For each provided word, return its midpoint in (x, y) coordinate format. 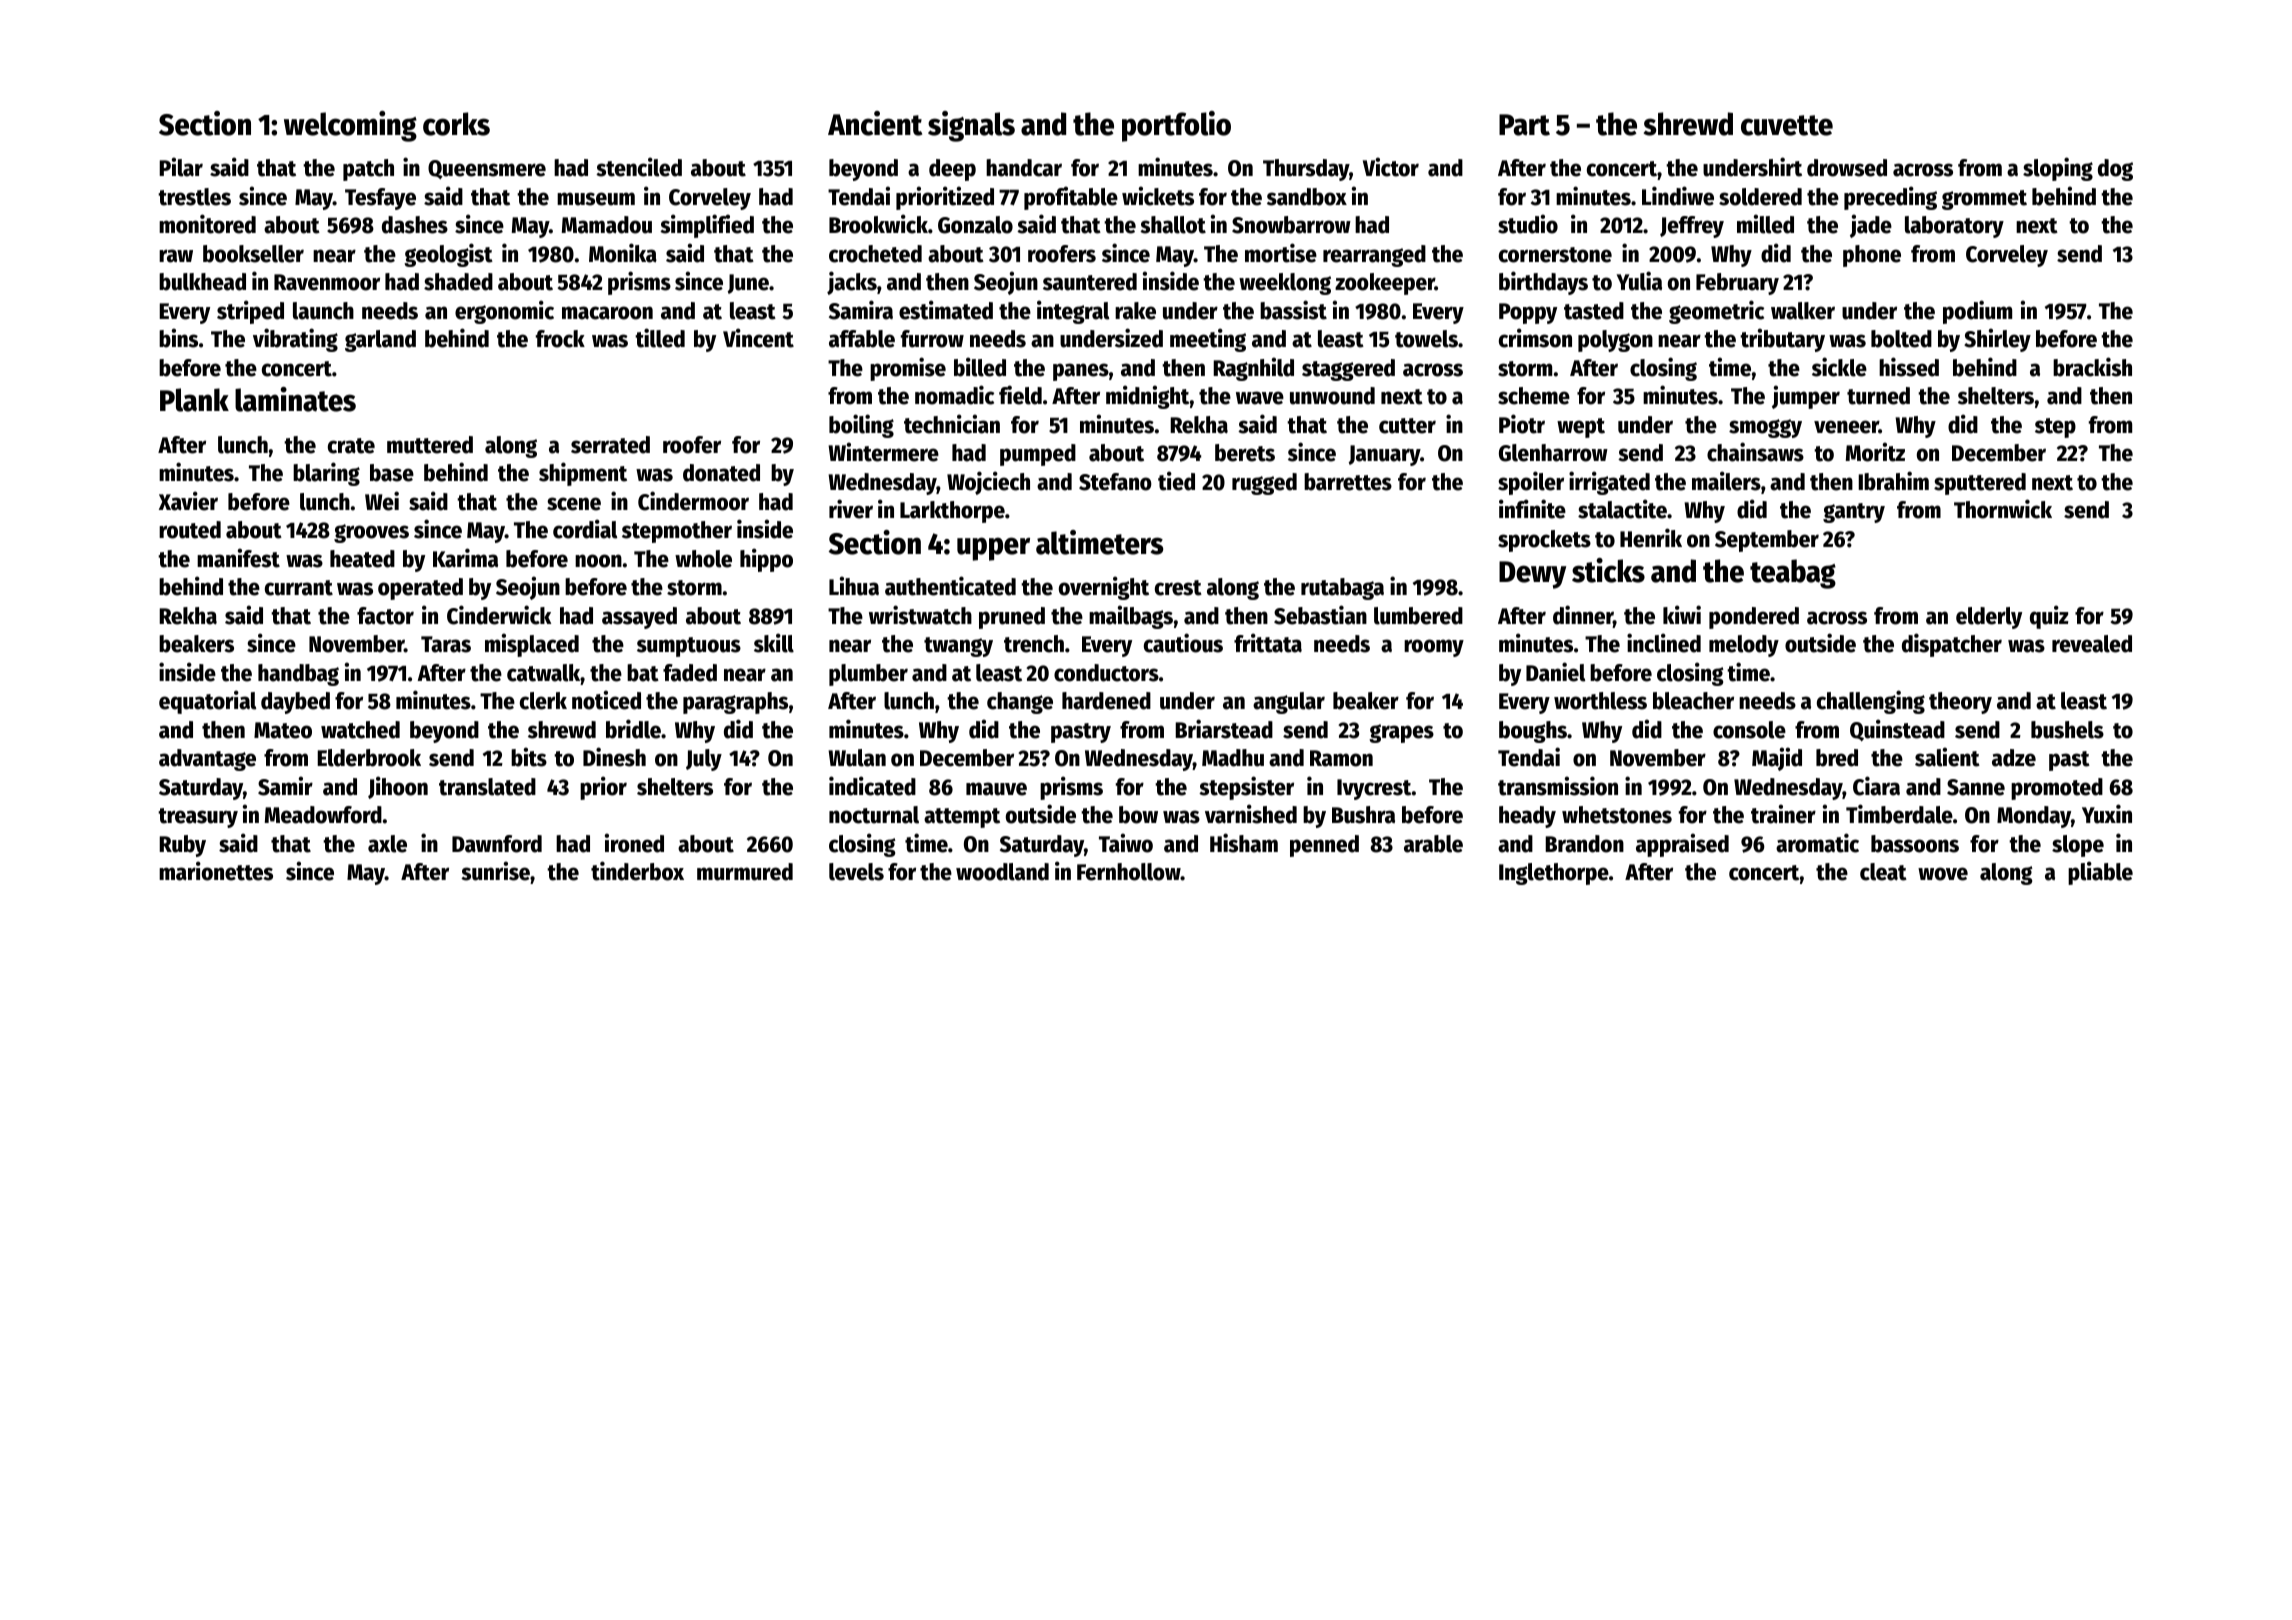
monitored (207, 224)
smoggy (1765, 428)
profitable (1071, 198)
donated (721, 473)
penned (1324, 846)
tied (1176, 481)
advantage (207, 760)
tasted (1594, 311)
